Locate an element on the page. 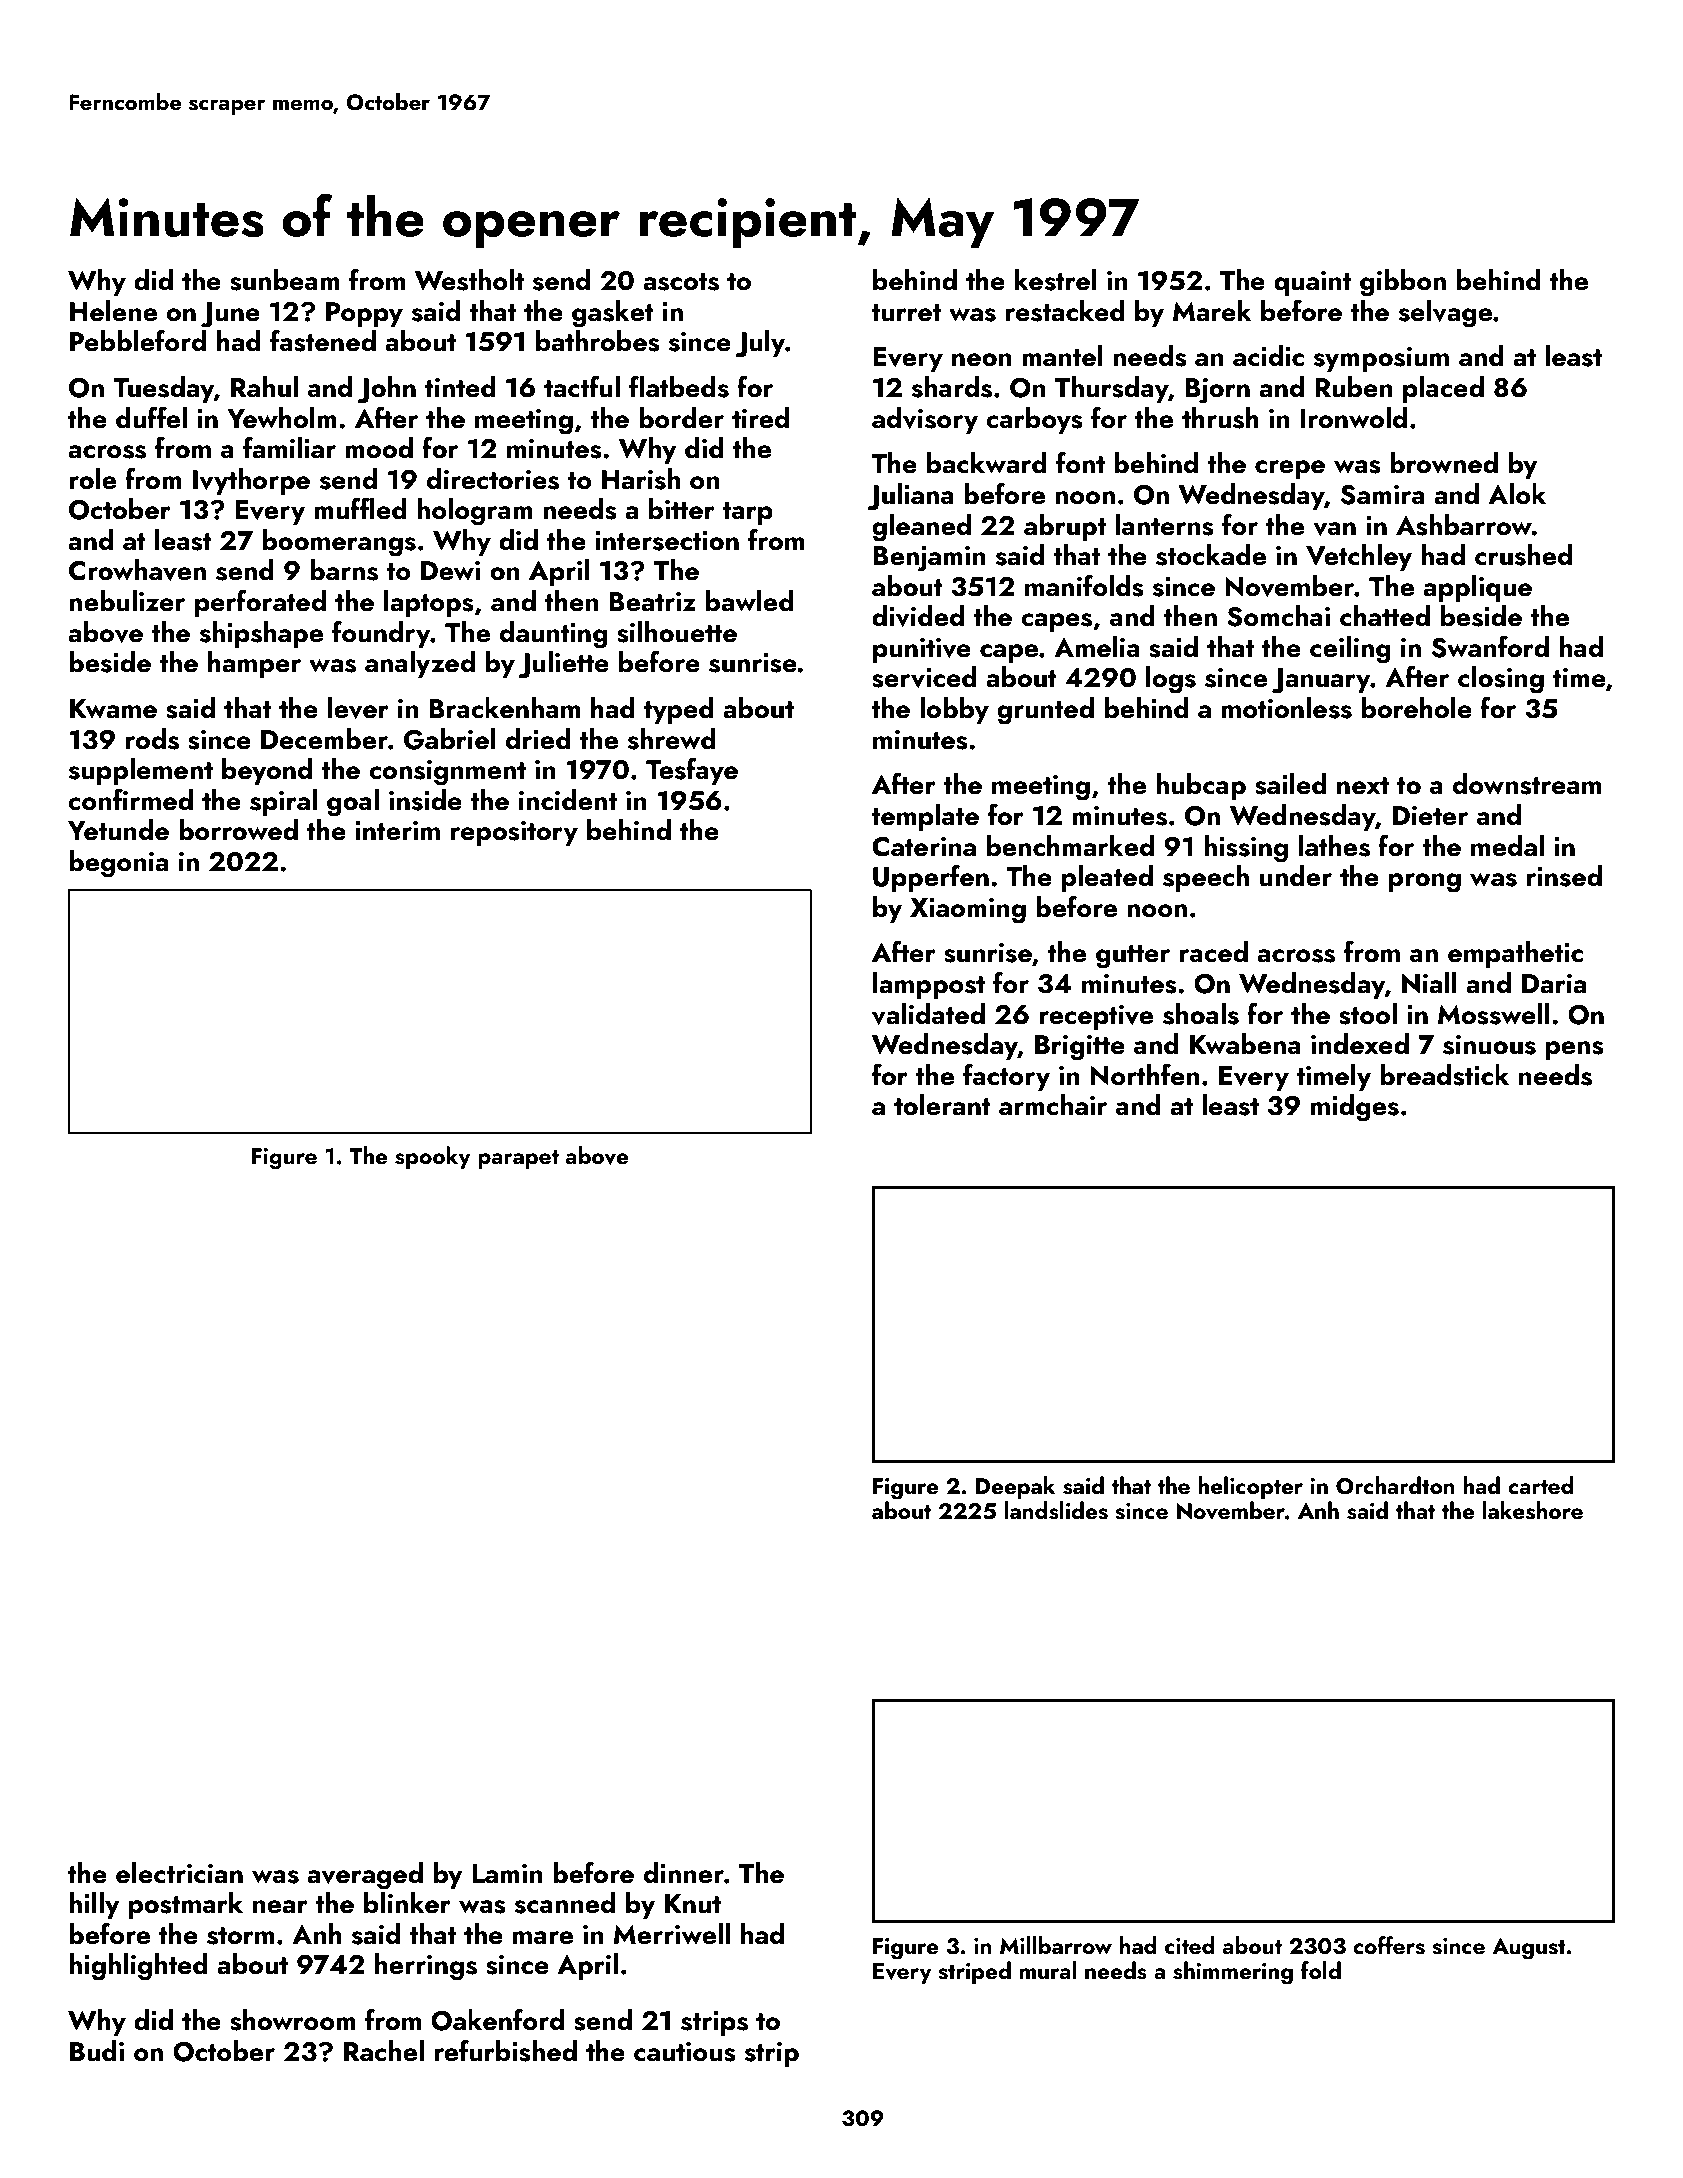 Image resolution: width=1683 pixels, height=2178 pixels. tolerant is located at coordinates (942, 1105).
